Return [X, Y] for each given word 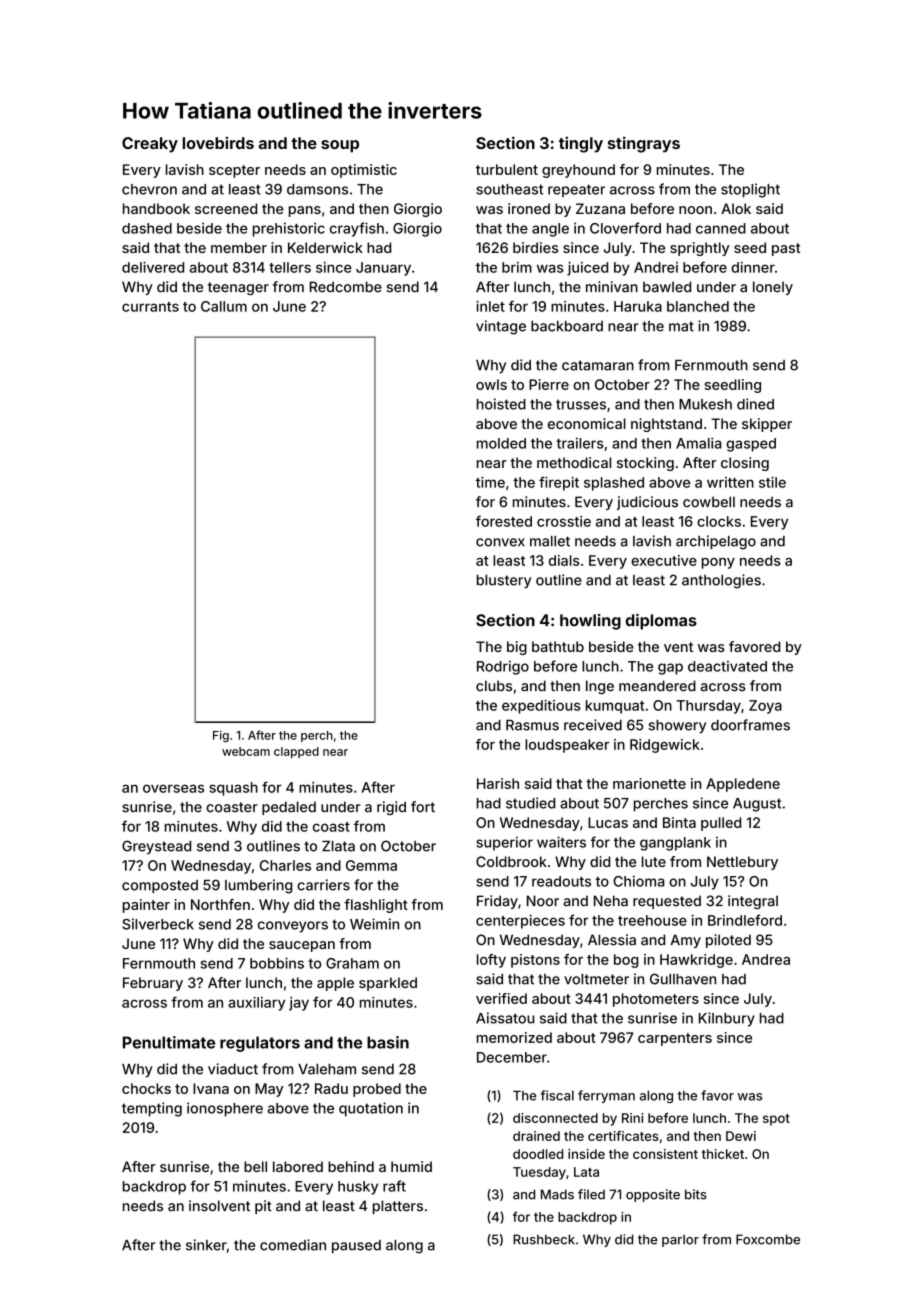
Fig [221, 736]
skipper [767, 425]
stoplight [750, 190]
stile [772, 482]
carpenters [675, 1039]
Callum [224, 306]
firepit [559, 483]
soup [340, 146]
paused [356, 1246]
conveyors [293, 927]
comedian [293, 1245]
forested [504, 521]
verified [501, 998]
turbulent [507, 169]
